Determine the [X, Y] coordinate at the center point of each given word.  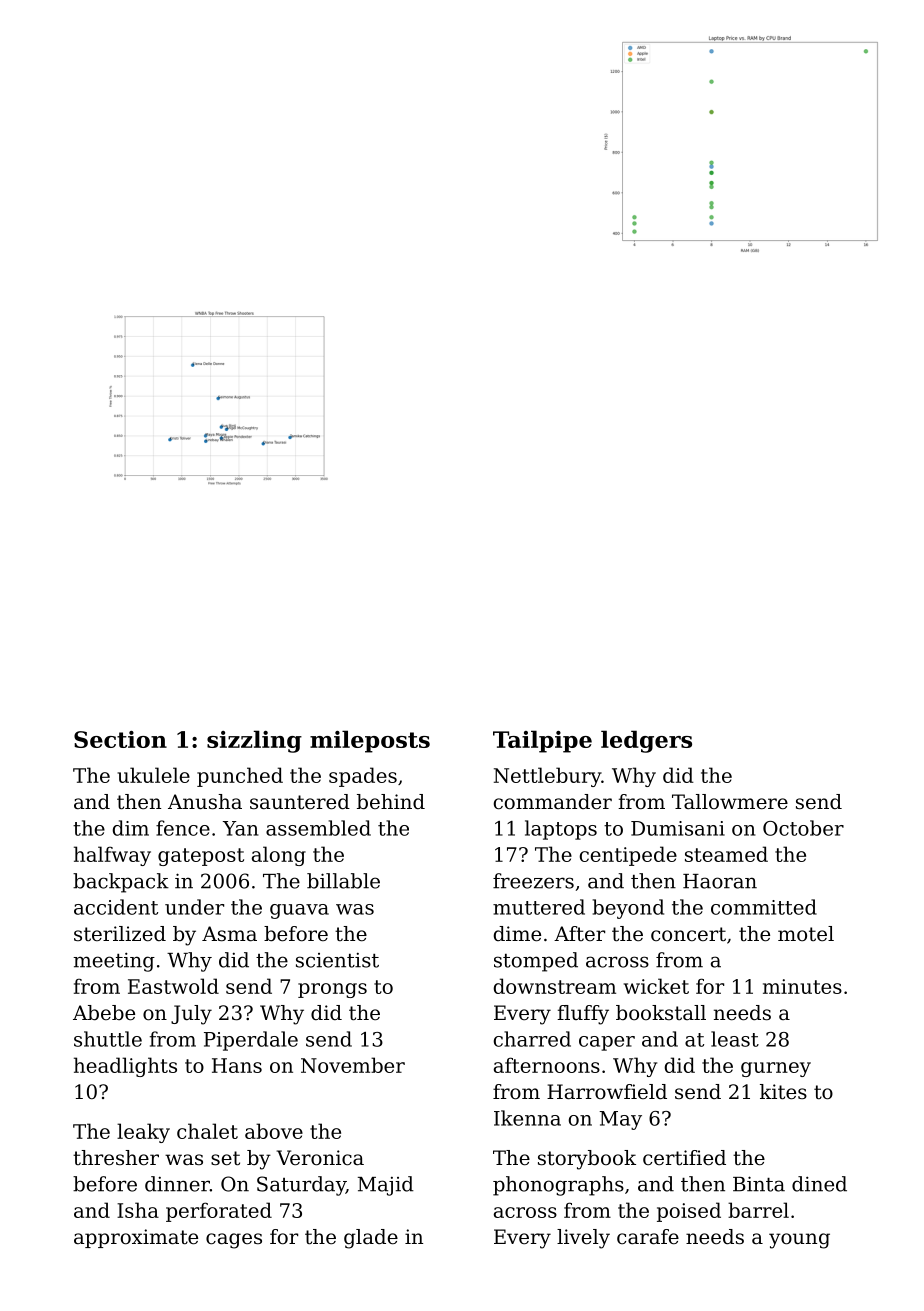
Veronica [320, 1158]
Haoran [720, 881]
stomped [536, 962]
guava [299, 911]
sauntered [300, 802]
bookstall [661, 1013]
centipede [628, 856]
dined [819, 1184]
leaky [143, 1133]
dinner [177, 1184]
